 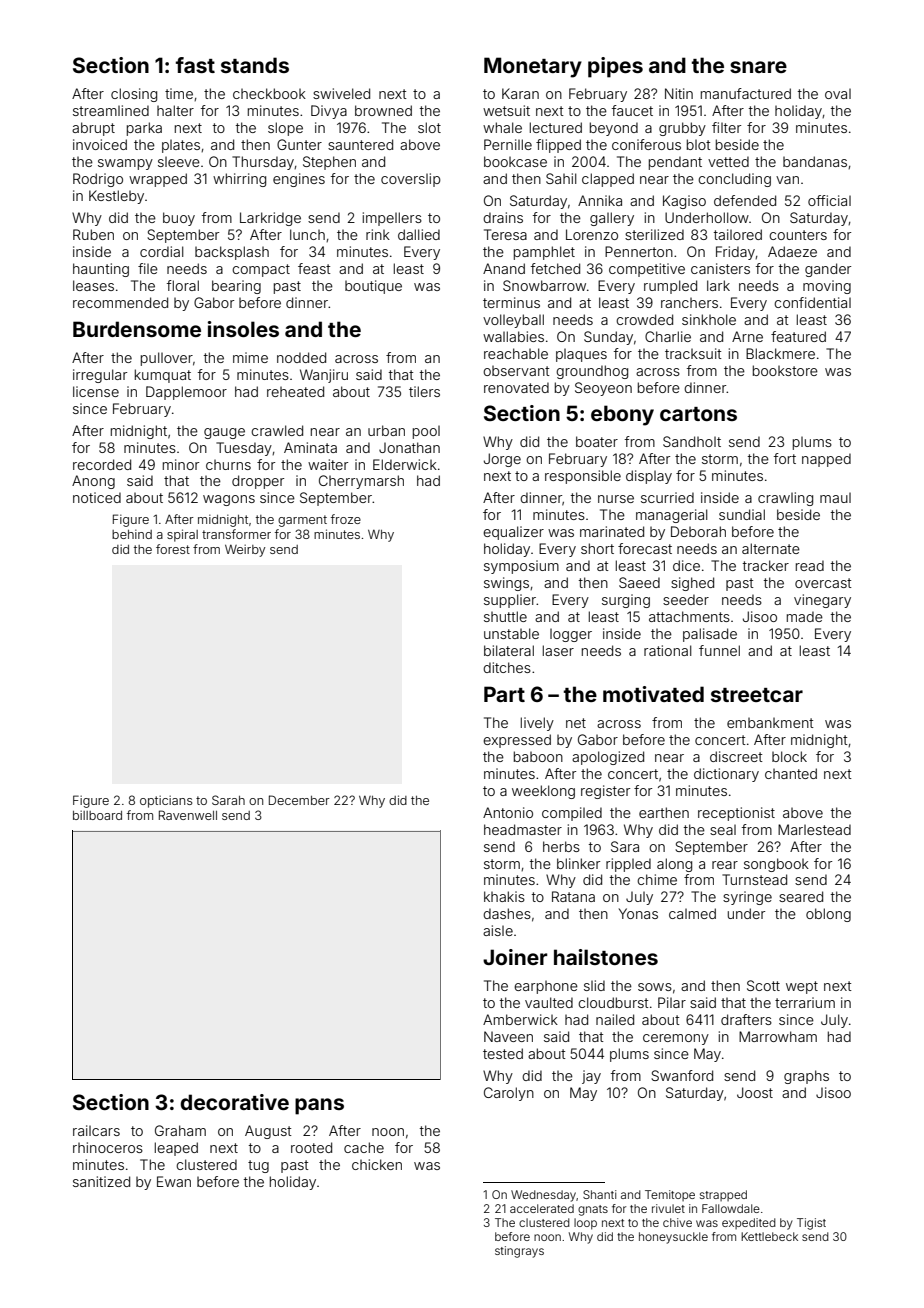 What do you see at coordinates (166, 801) in the screenshot?
I see `opticians` at bounding box center [166, 801].
